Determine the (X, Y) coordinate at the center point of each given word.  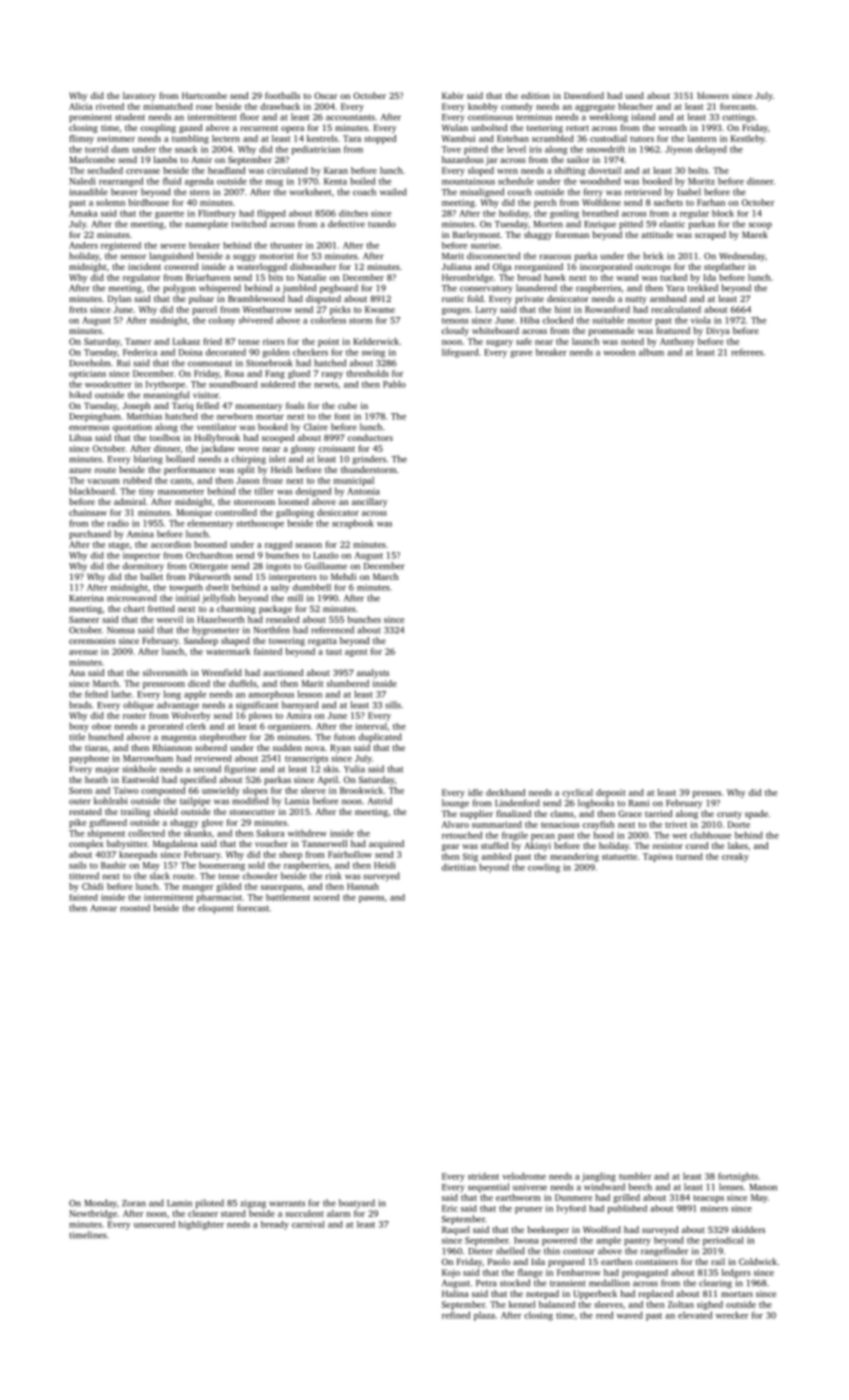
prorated (165, 727)
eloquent (215, 909)
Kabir (453, 95)
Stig (470, 857)
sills (393, 705)
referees (747, 352)
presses (707, 794)
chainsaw (88, 512)
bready (275, 1225)
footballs (282, 95)
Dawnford (584, 95)
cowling (544, 868)
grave (521, 354)
